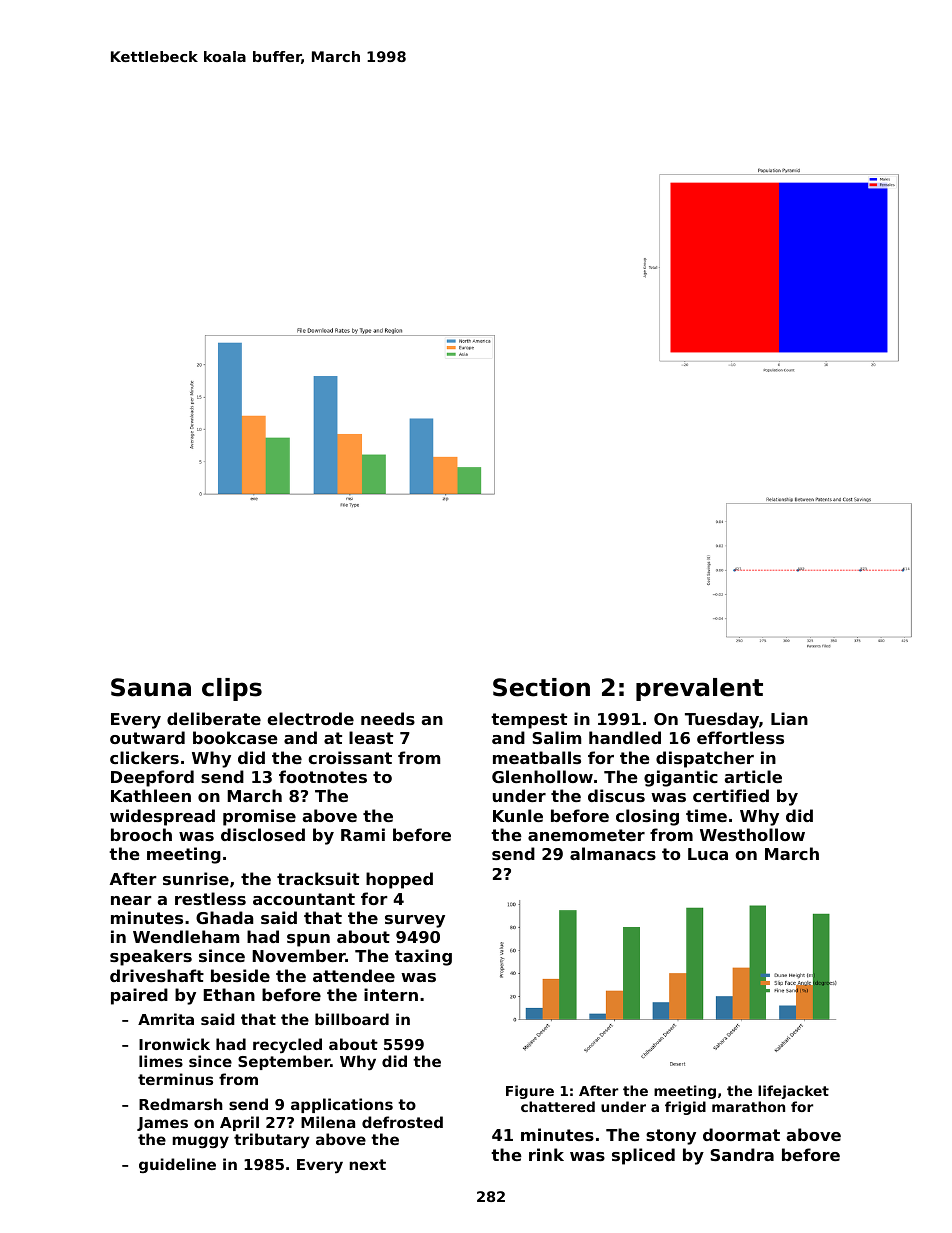  Describe the element at coordinates (151, 687) in the screenshot. I see `Sauna` at that location.
